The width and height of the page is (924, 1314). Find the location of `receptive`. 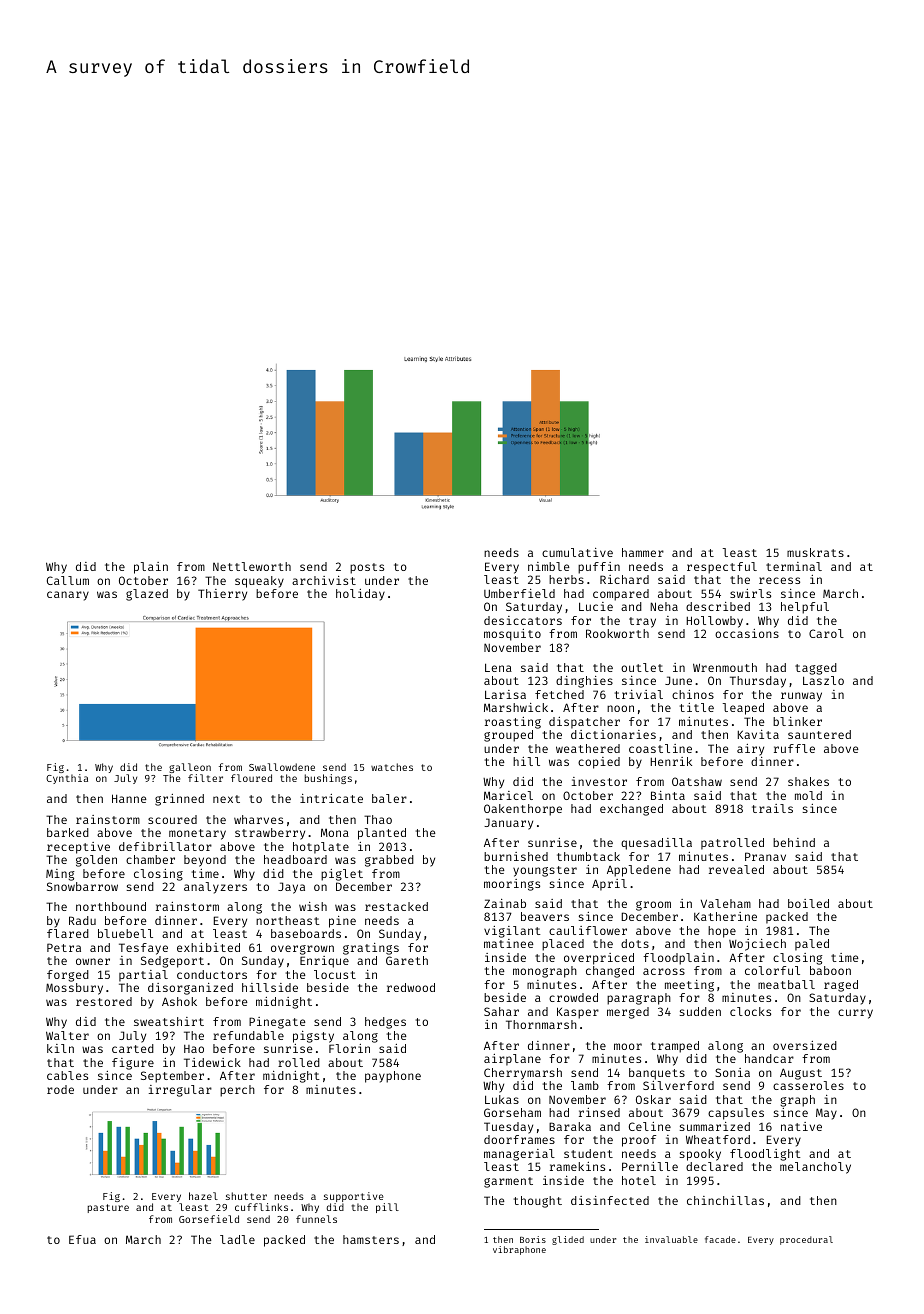

receptive is located at coordinates (78, 848).
